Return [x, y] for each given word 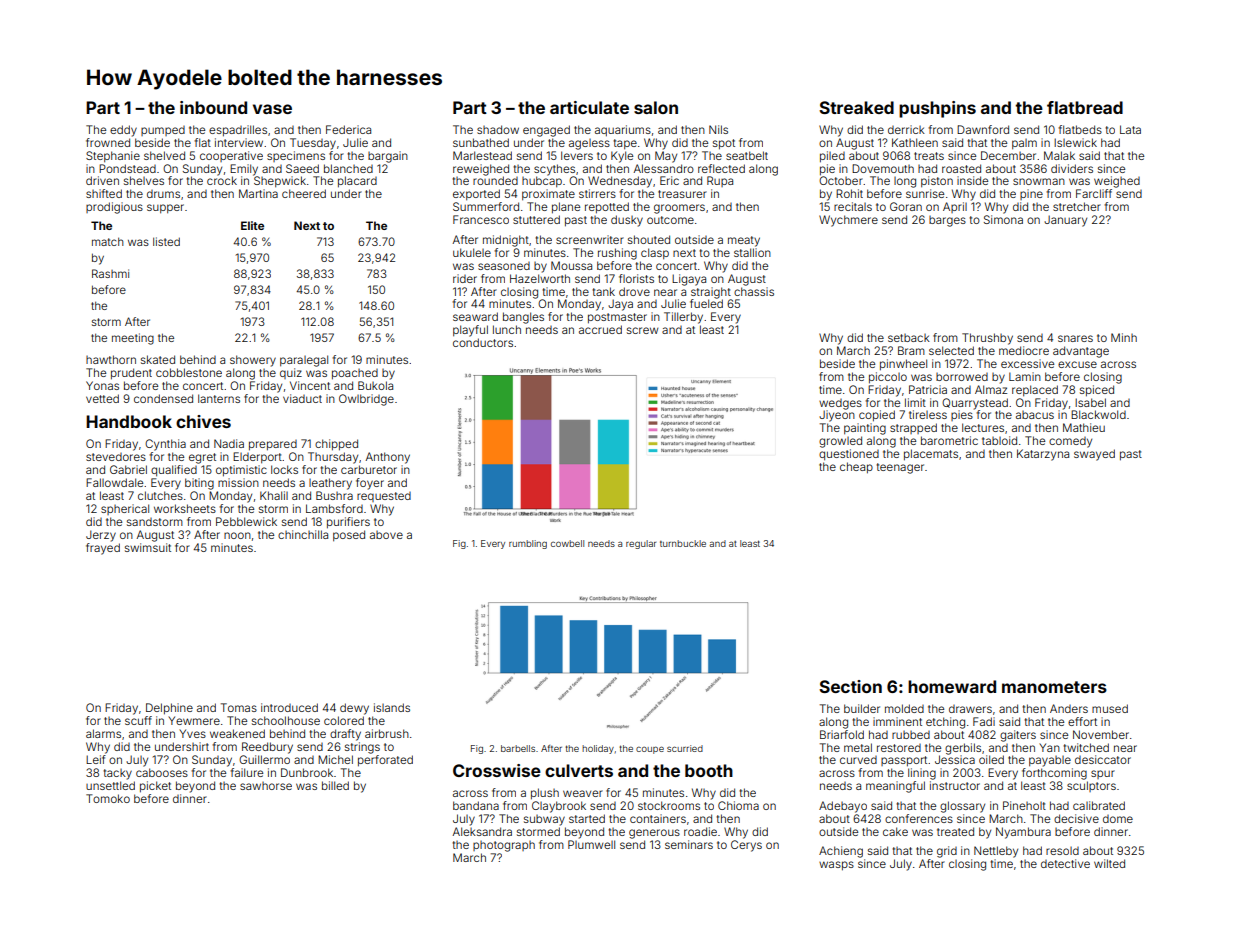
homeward [952, 686]
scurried [685, 748]
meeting [133, 339]
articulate [589, 107]
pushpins [937, 109]
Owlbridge [366, 400]
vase [272, 109]
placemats [931, 455]
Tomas [239, 707]
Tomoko [108, 798]
